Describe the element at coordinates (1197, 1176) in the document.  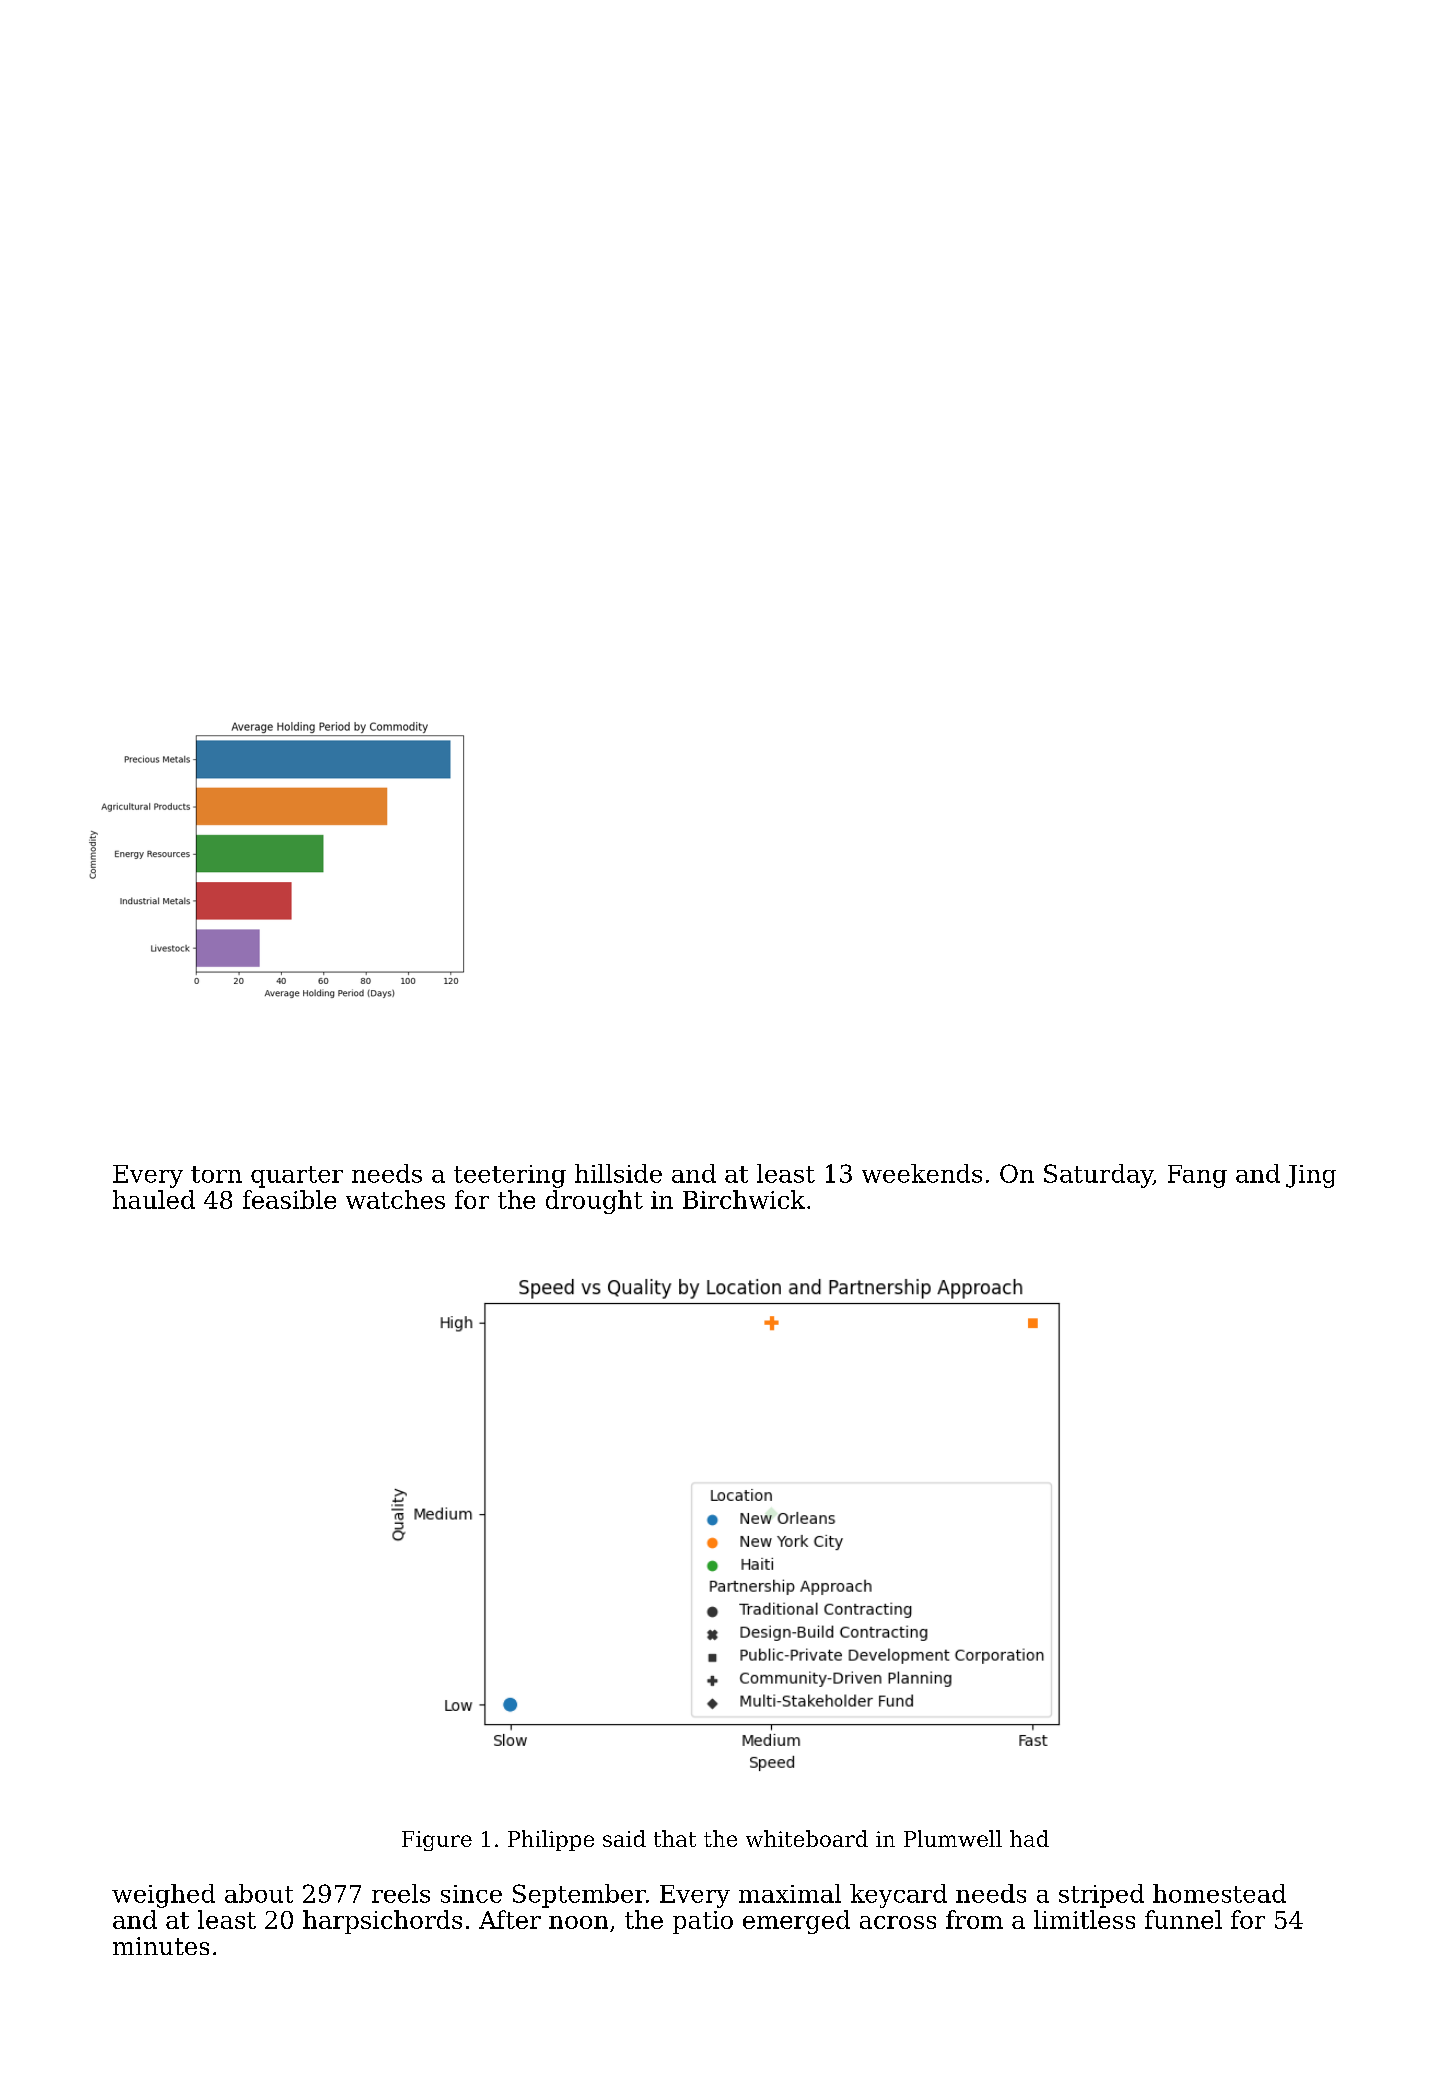
I see `Fang` at that location.
